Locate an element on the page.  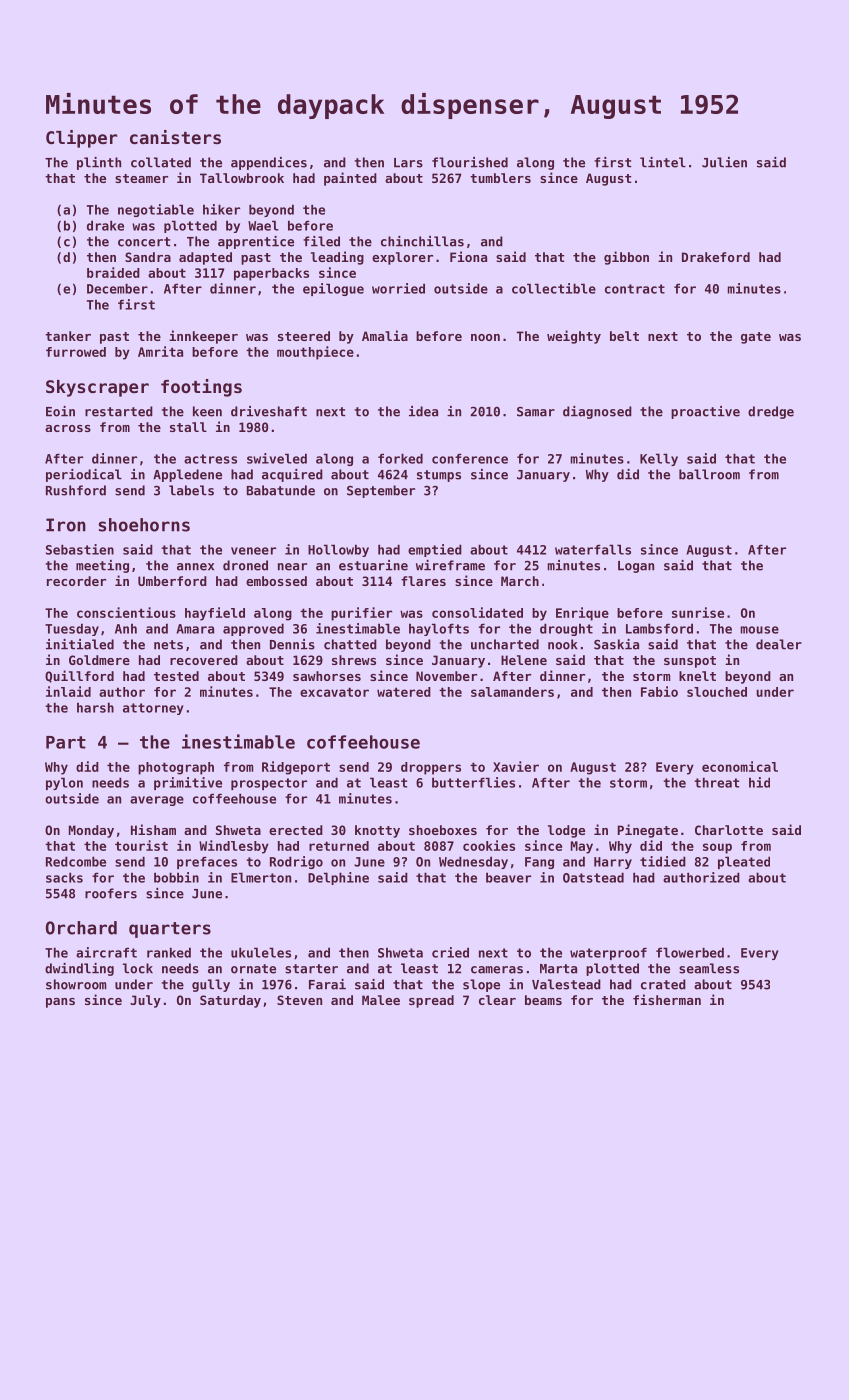
Orchard is located at coordinates (81, 928).
